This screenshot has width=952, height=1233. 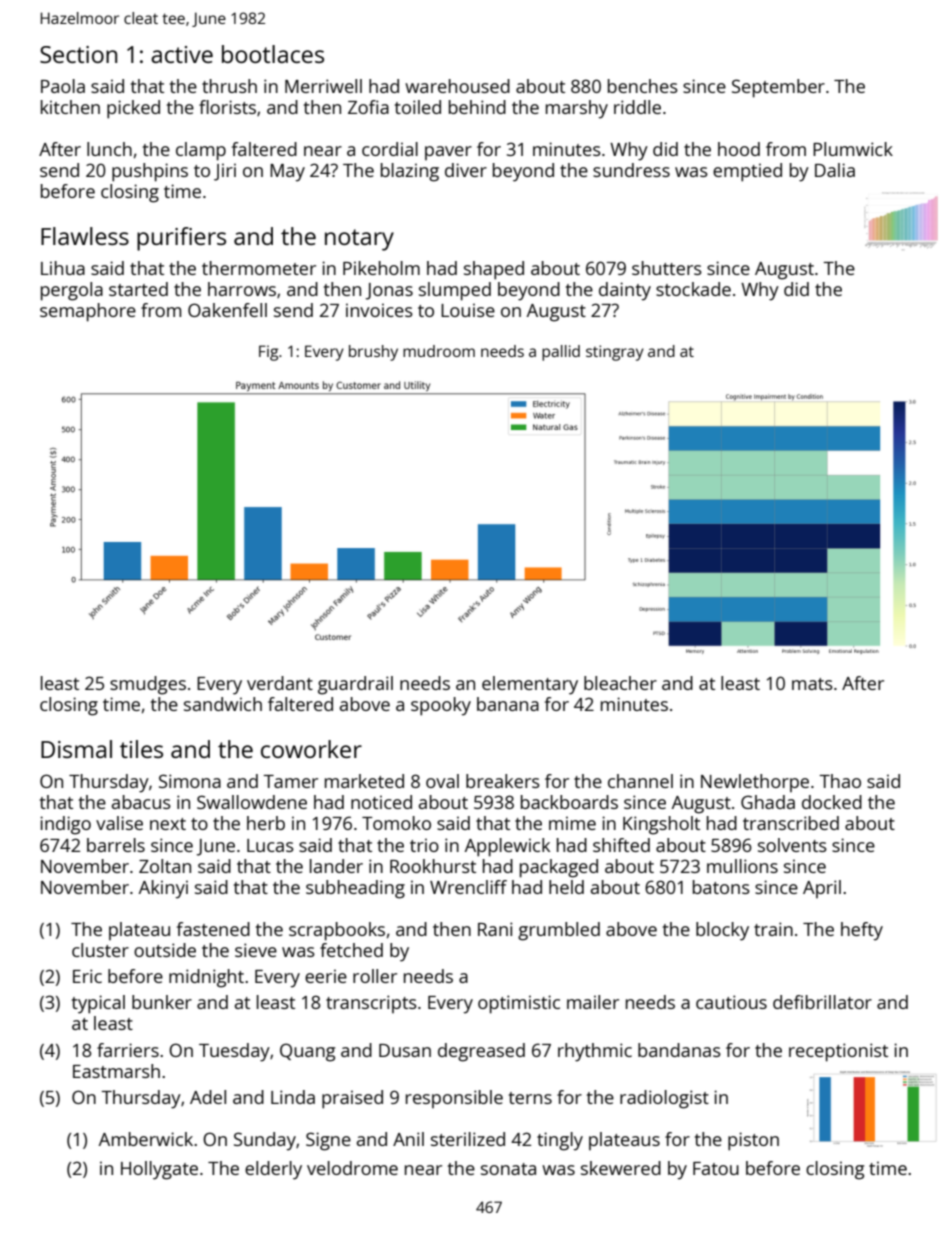 I want to click on kitchen, so click(x=70, y=107).
